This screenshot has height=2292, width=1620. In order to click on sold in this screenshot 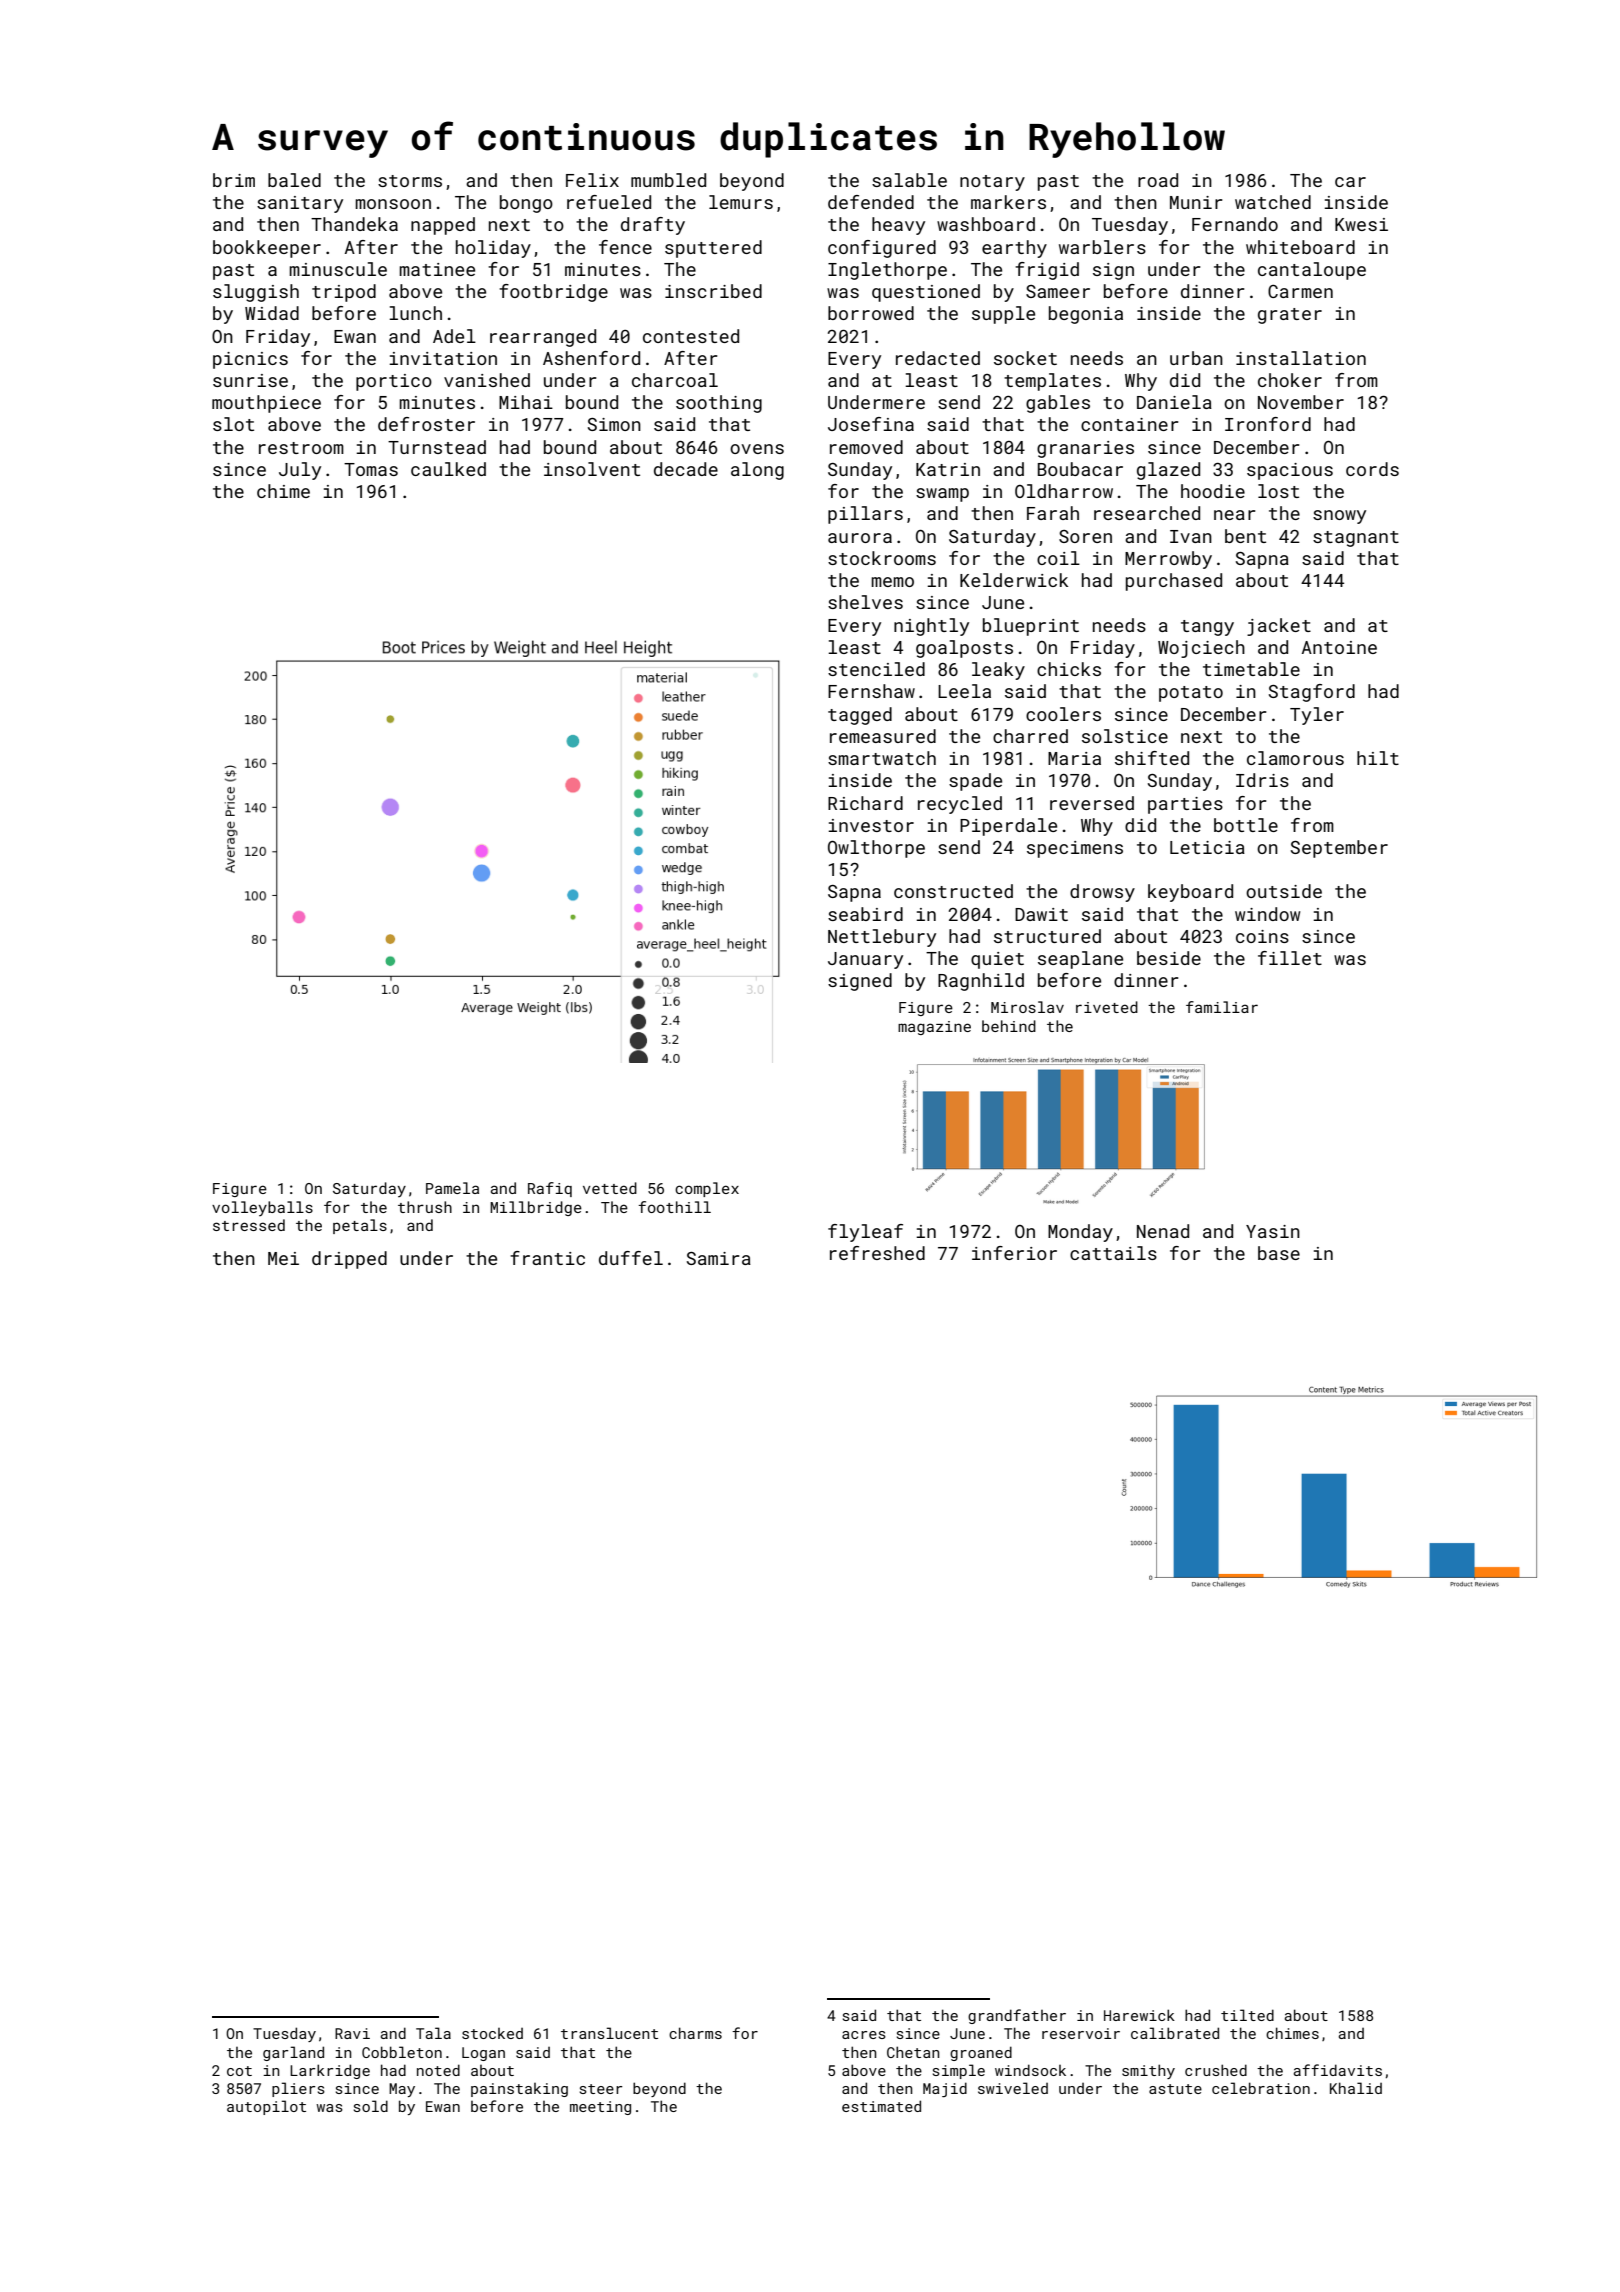, I will do `click(371, 2106)`.
